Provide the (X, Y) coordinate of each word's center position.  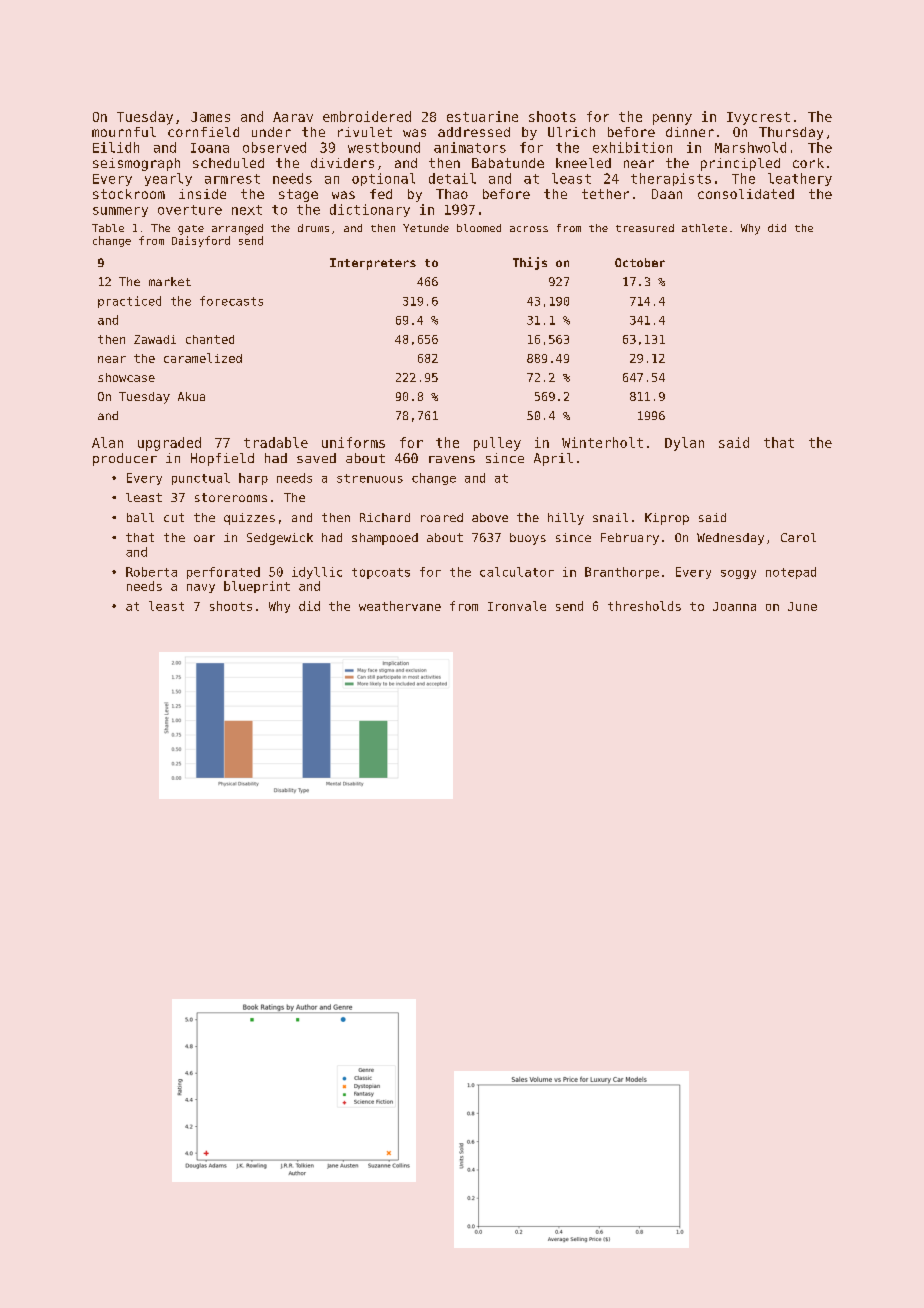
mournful (124, 132)
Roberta (151, 572)
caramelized (203, 358)
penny (672, 119)
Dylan (684, 444)
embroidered (367, 116)
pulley (497, 444)
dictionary (370, 210)
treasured (645, 228)
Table (108, 228)
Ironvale (517, 606)
